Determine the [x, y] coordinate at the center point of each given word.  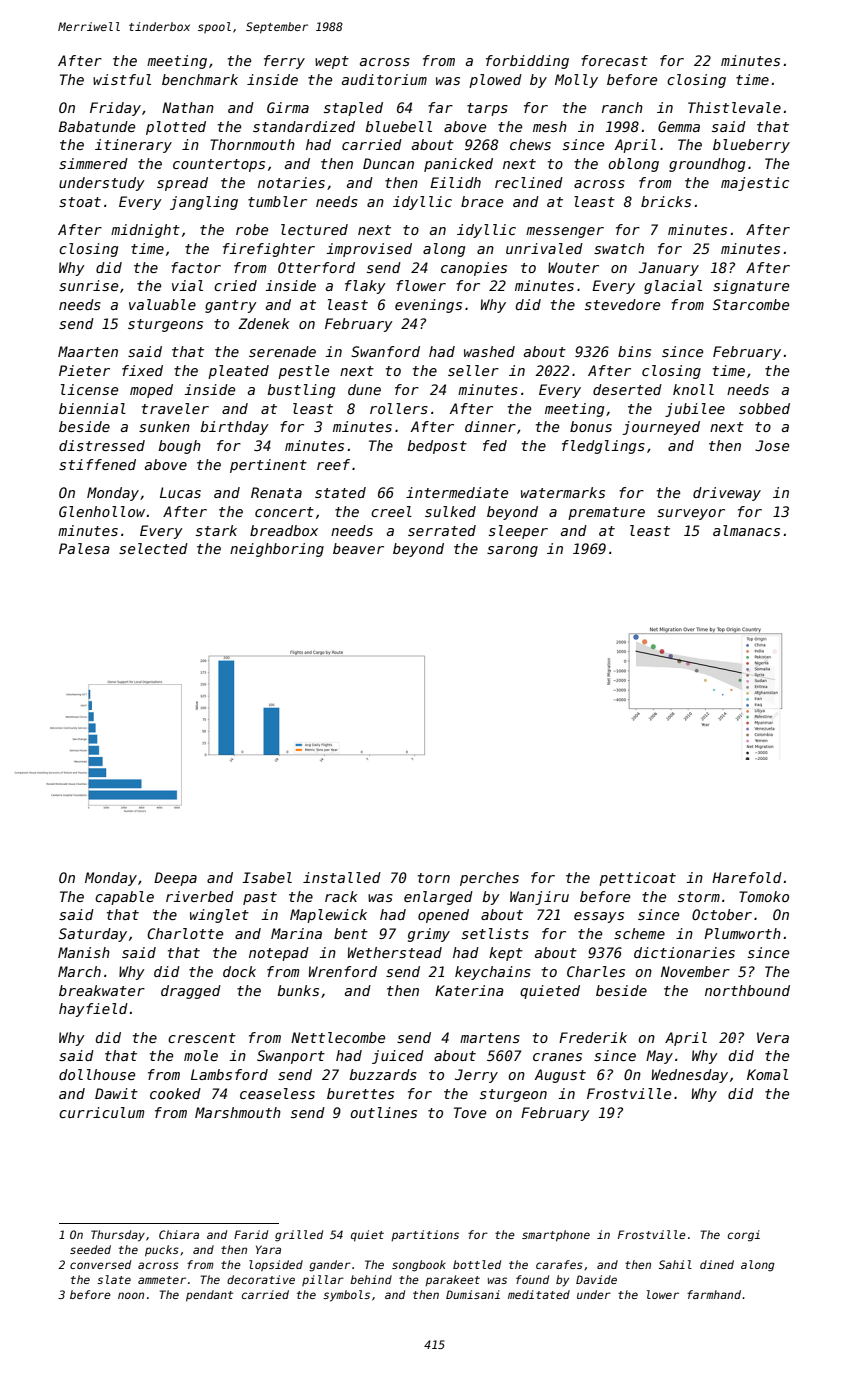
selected [153, 548]
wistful [122, 79]
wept [332, 62]
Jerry [476, 1076]
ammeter [162, 1280]
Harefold [747, 877]
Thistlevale [734, 107]
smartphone [556, 1236]
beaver [358, 548]
